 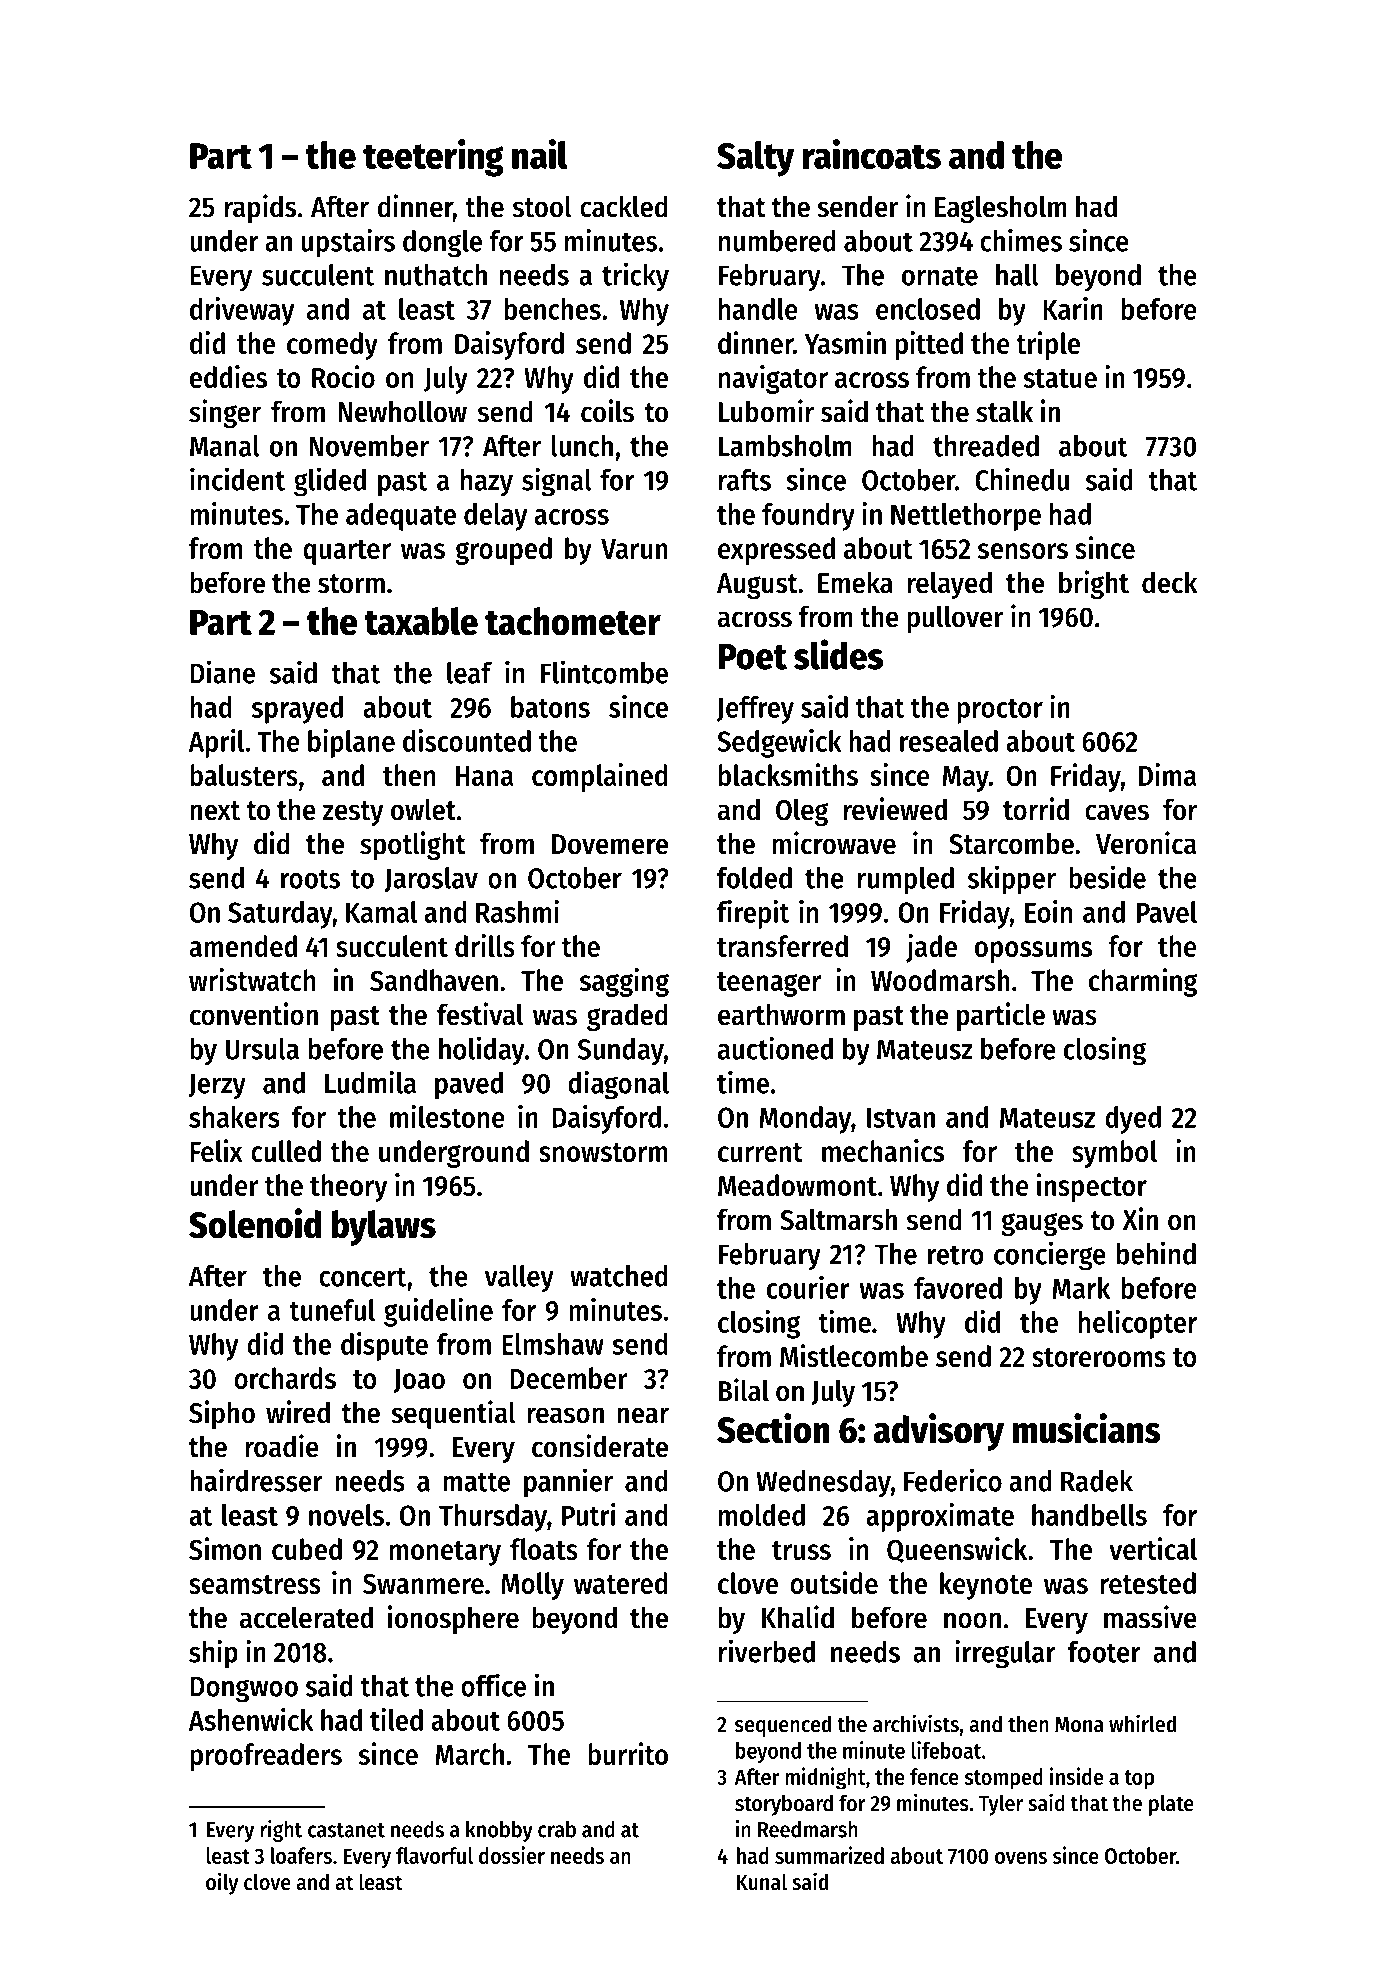 I want to click on watched, so click(x=619, y=1276).
